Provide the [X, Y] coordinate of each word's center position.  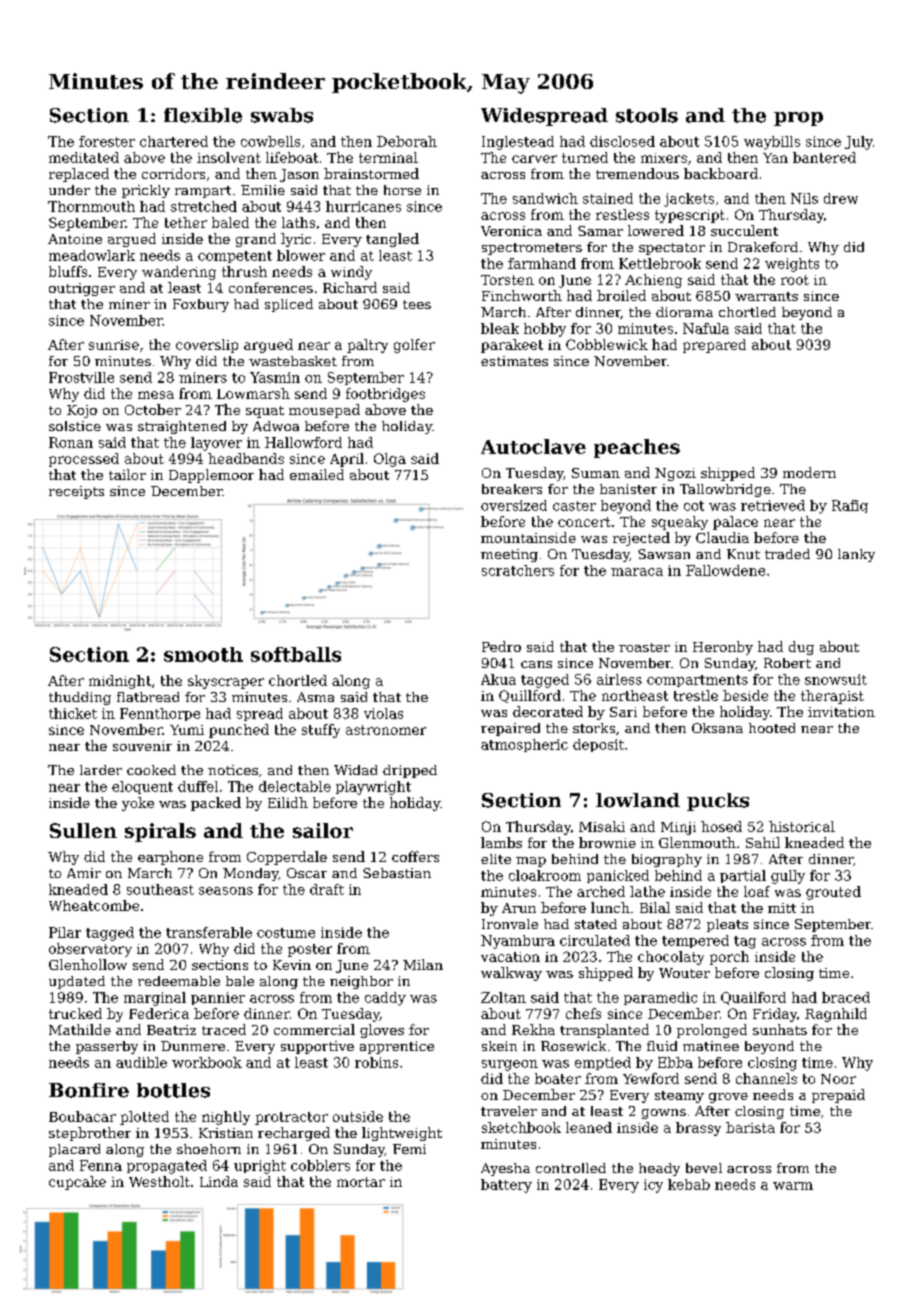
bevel [704, 1168]
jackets [689, 200]
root [795, 280]
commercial [314, 1029]
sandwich [545, 198]
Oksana [717, 728]
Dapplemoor [211, 476]
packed [216, 804]
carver [534, 159]
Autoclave [533, 446]
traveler [509, 1111]
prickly [146, 191]
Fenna [101, 1165]
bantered [824, 157]
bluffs [68, 271]
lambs [501, 842]
